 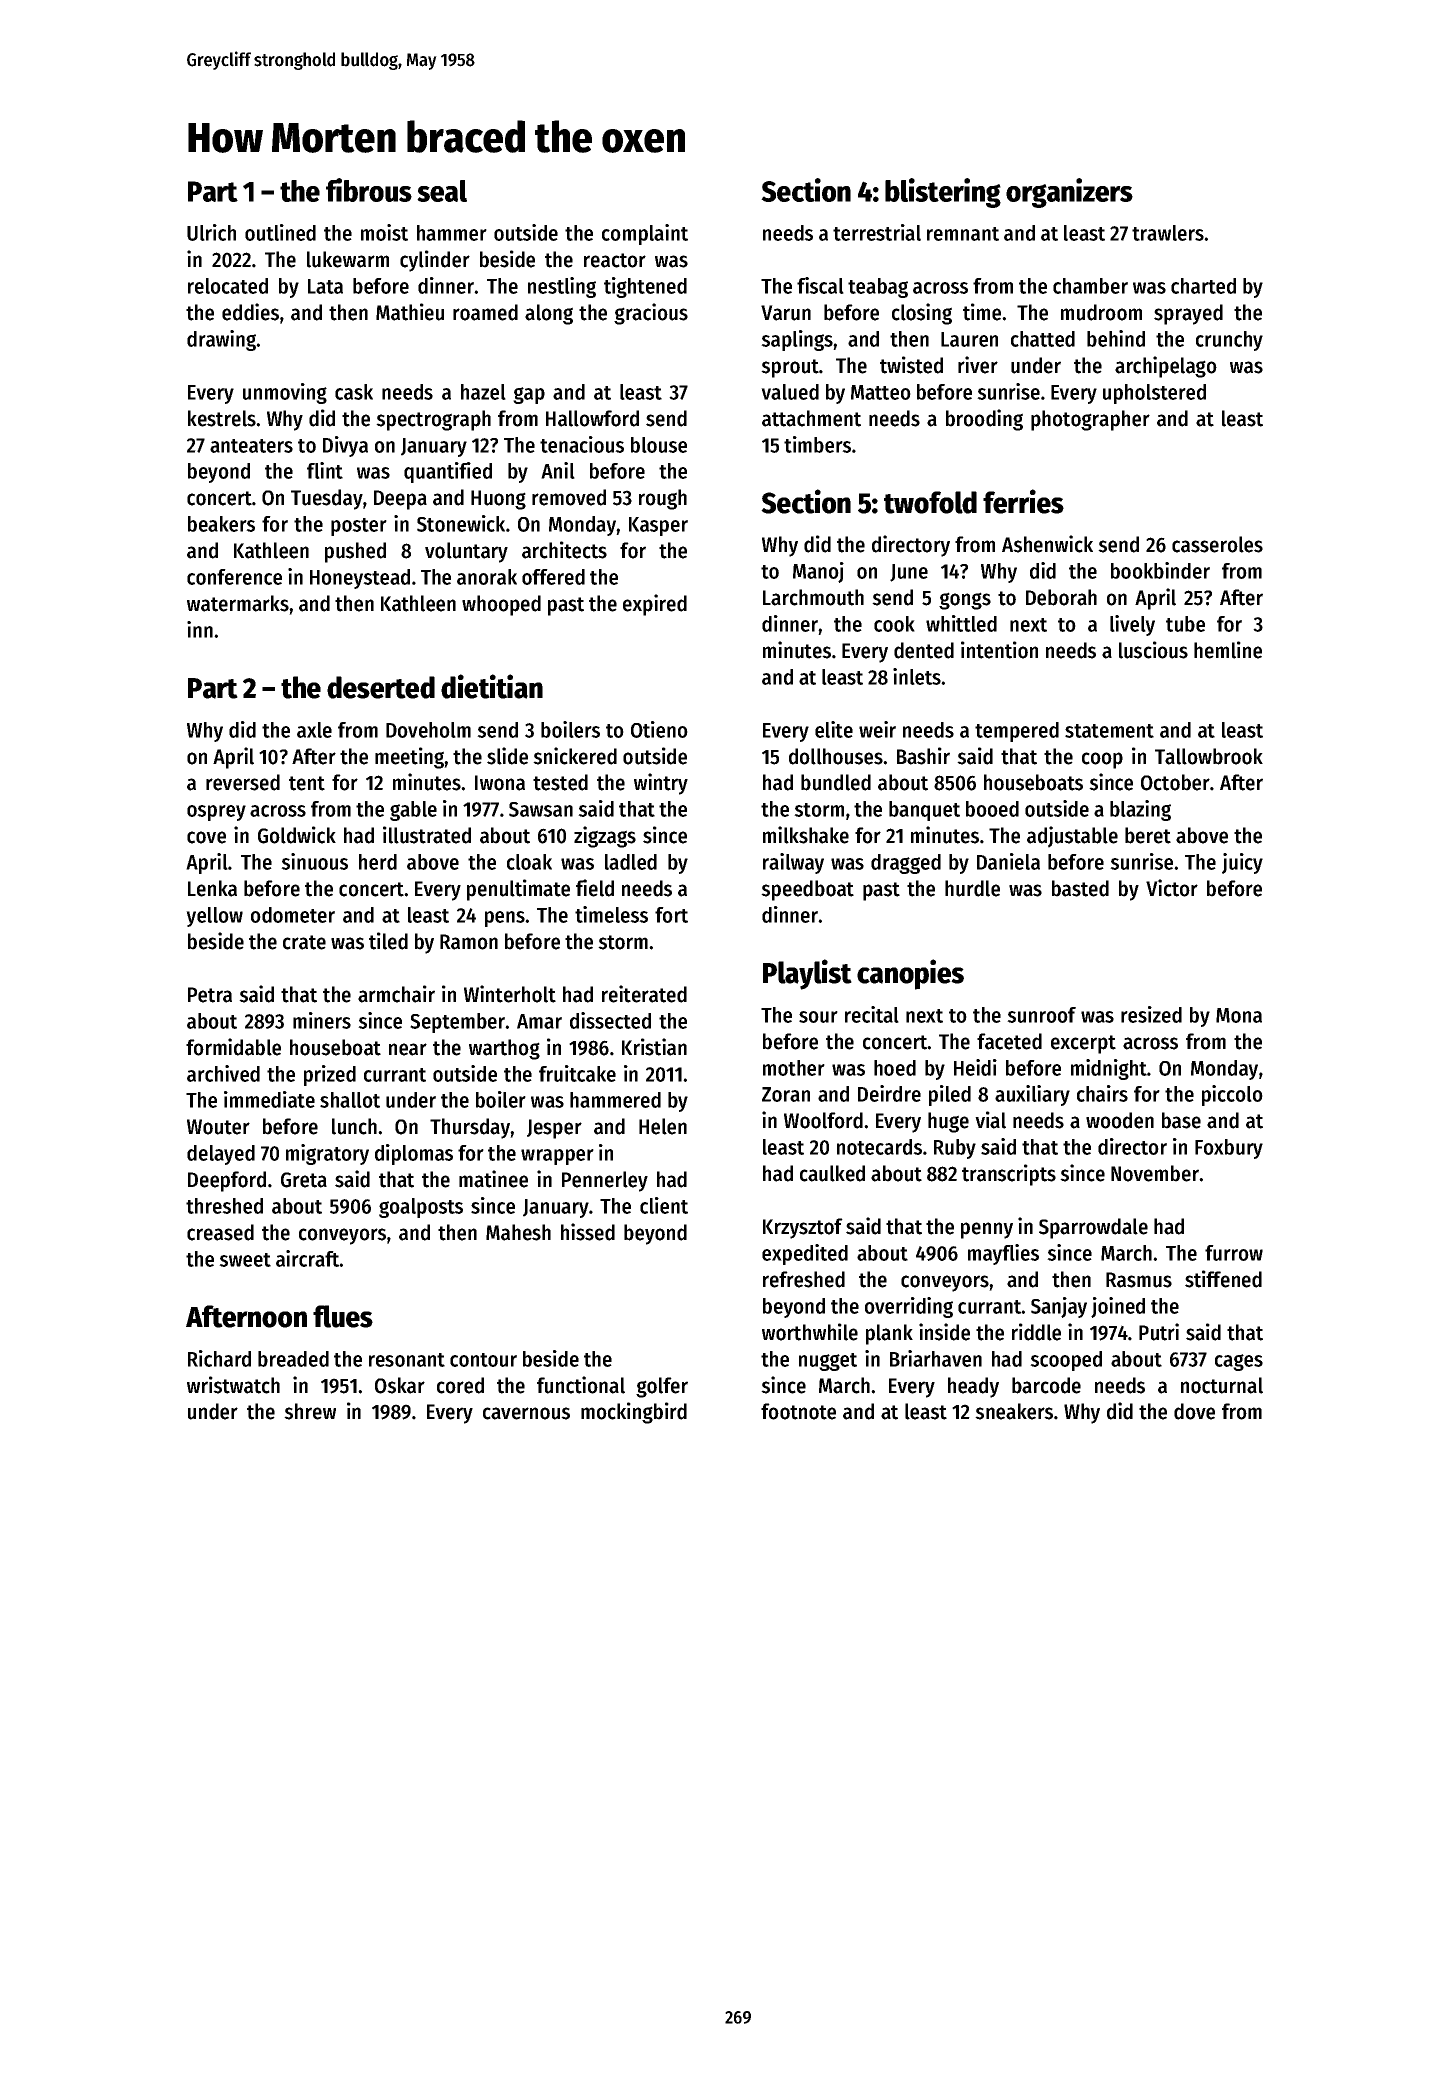 I want to click on casseroles, so click(x=1217, y=544).
